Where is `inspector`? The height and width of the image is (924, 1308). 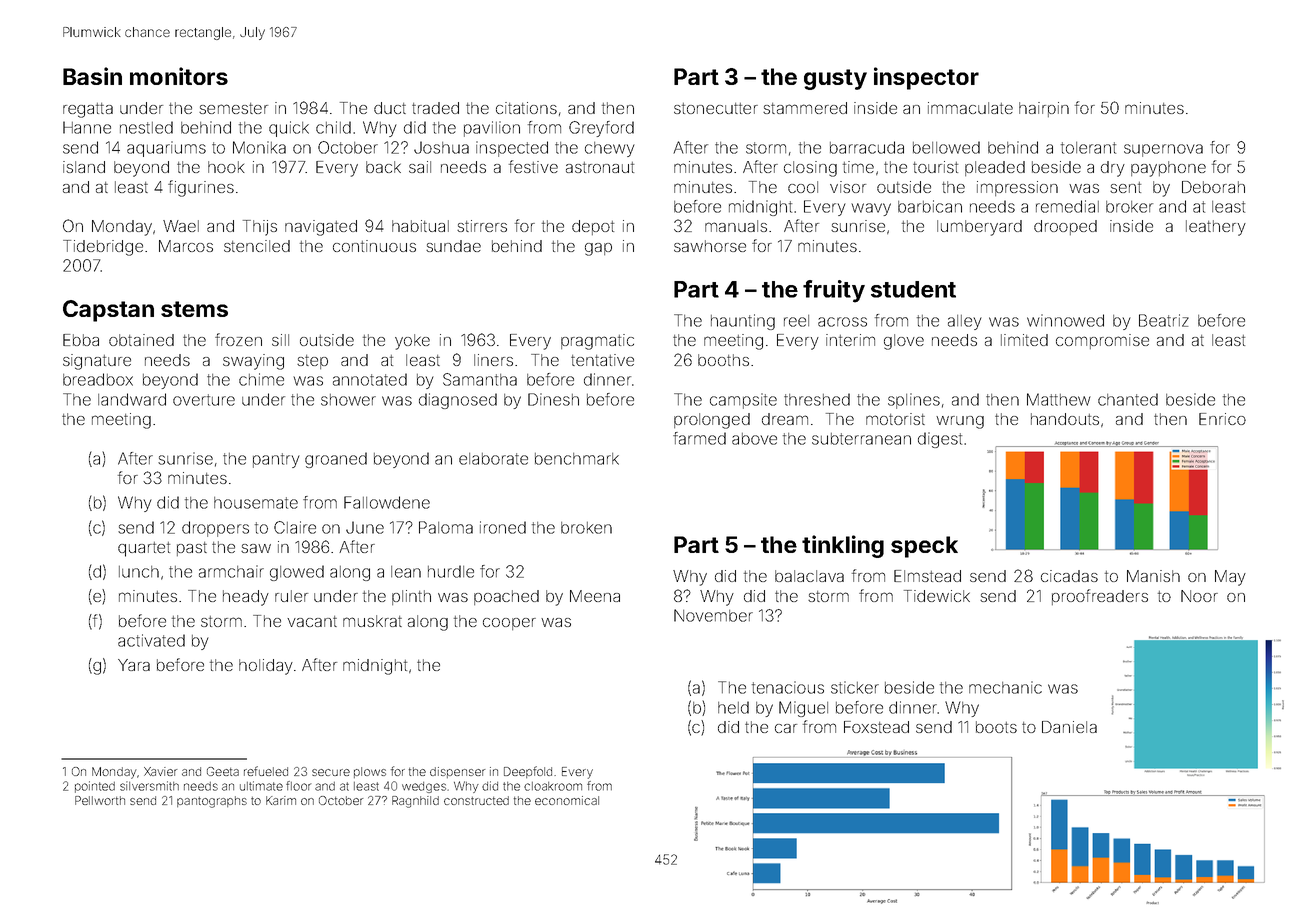 inspector is located at coordinates (926, 78).
